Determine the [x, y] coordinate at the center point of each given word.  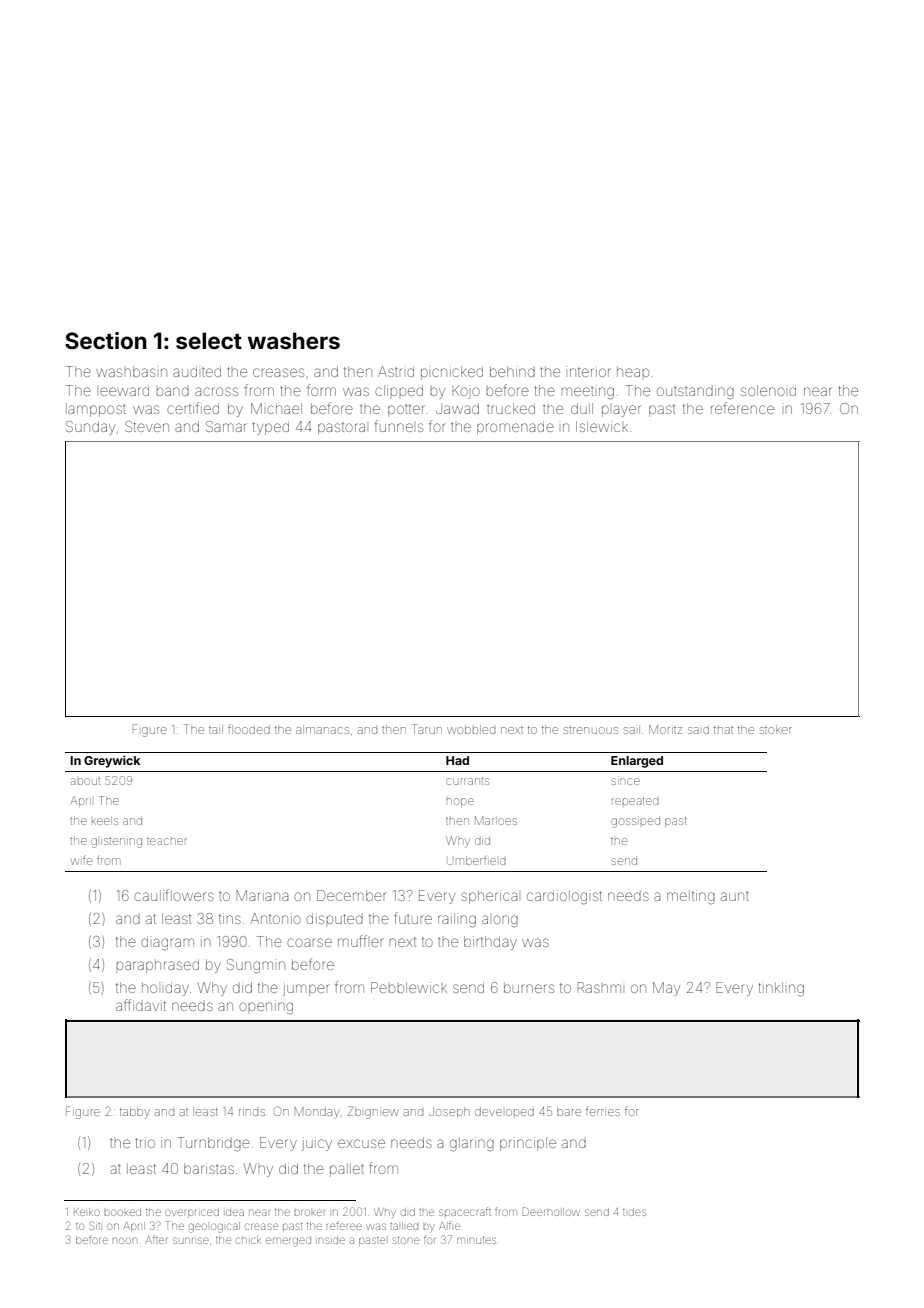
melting [691, 897]
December [352, 895]
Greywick [112, 761]
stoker [776, 730]
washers [294, 340]
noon [125, 1240]
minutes [476, 1240]
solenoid [768, 390]
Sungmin [256, 966]
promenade [515, 428]
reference [742, 408]
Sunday [90, 428]
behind [512, 371]
